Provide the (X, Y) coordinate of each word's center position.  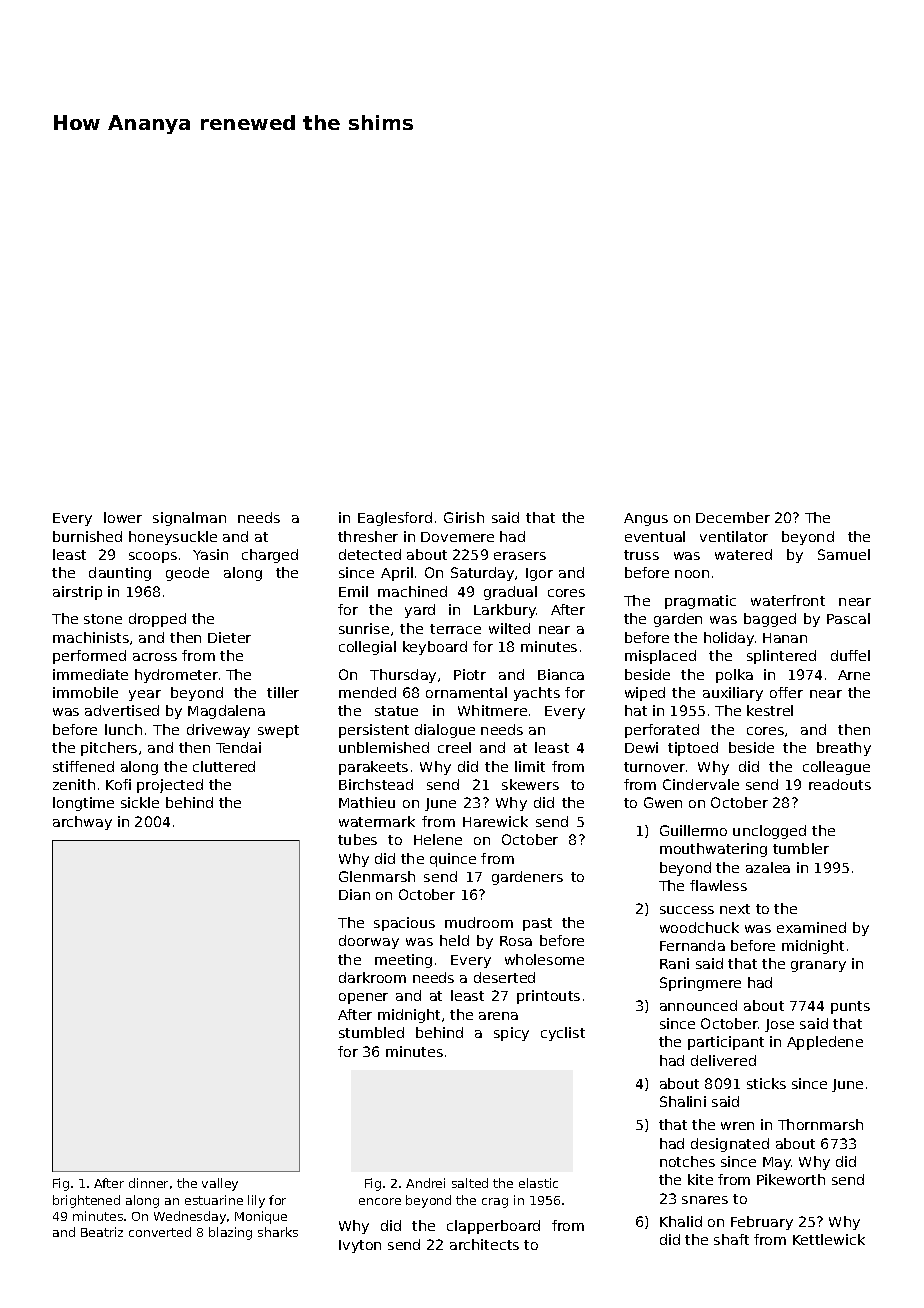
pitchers (109, 749)
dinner (148, 1183)
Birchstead (376, 784)
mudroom (479, 922)
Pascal (848, 618)
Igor (539, 574)
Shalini (683, 1101)
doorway (369, 942)
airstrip (77, 593)
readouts (840, 784)
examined (811, 927)
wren (737, 1126)
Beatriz (102, 1232)
